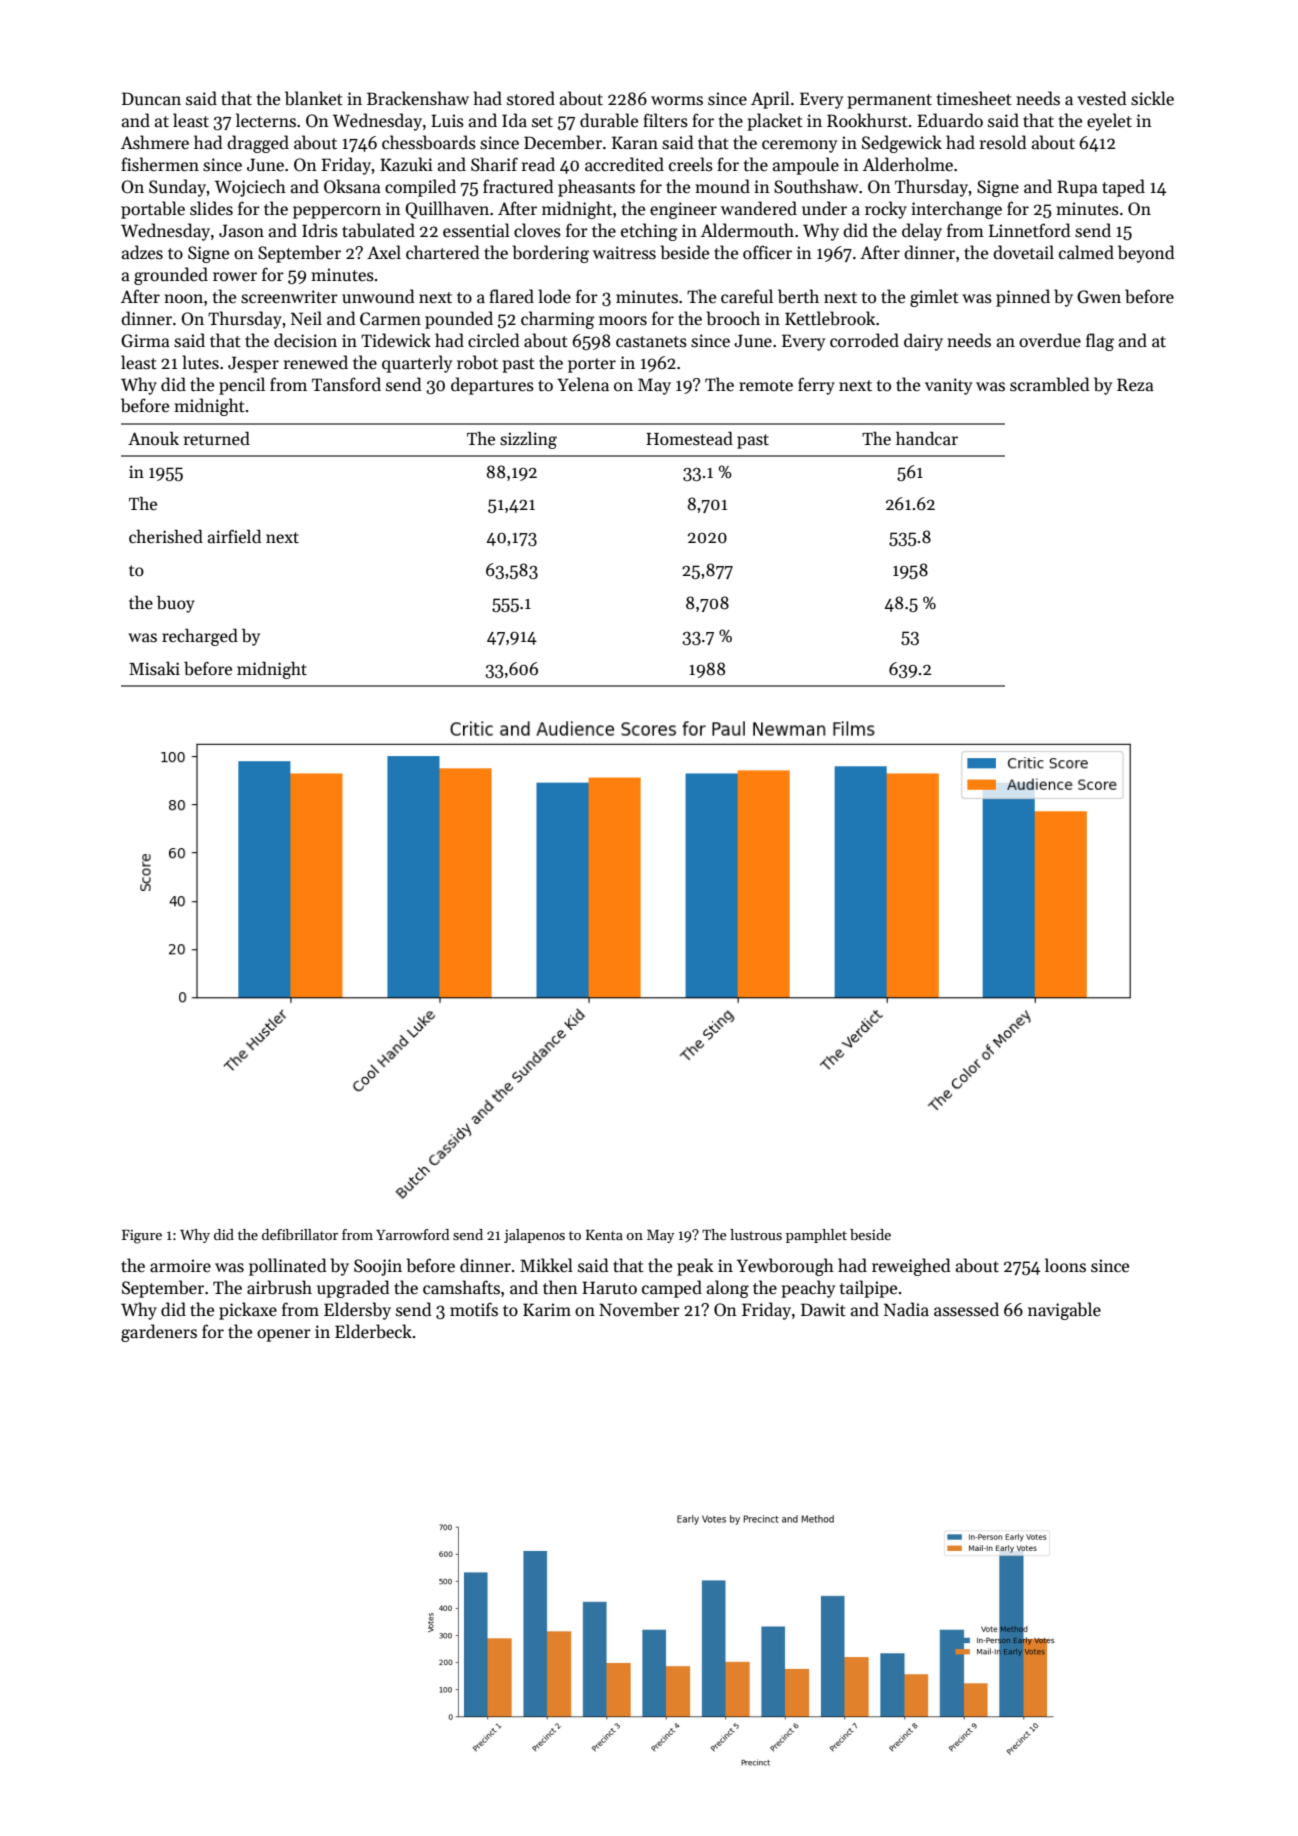 This screenshot has height=1836, width=1298. Describe the element at coordinates (154, 668) in the screenshot. I see `Misaki` at that location.
